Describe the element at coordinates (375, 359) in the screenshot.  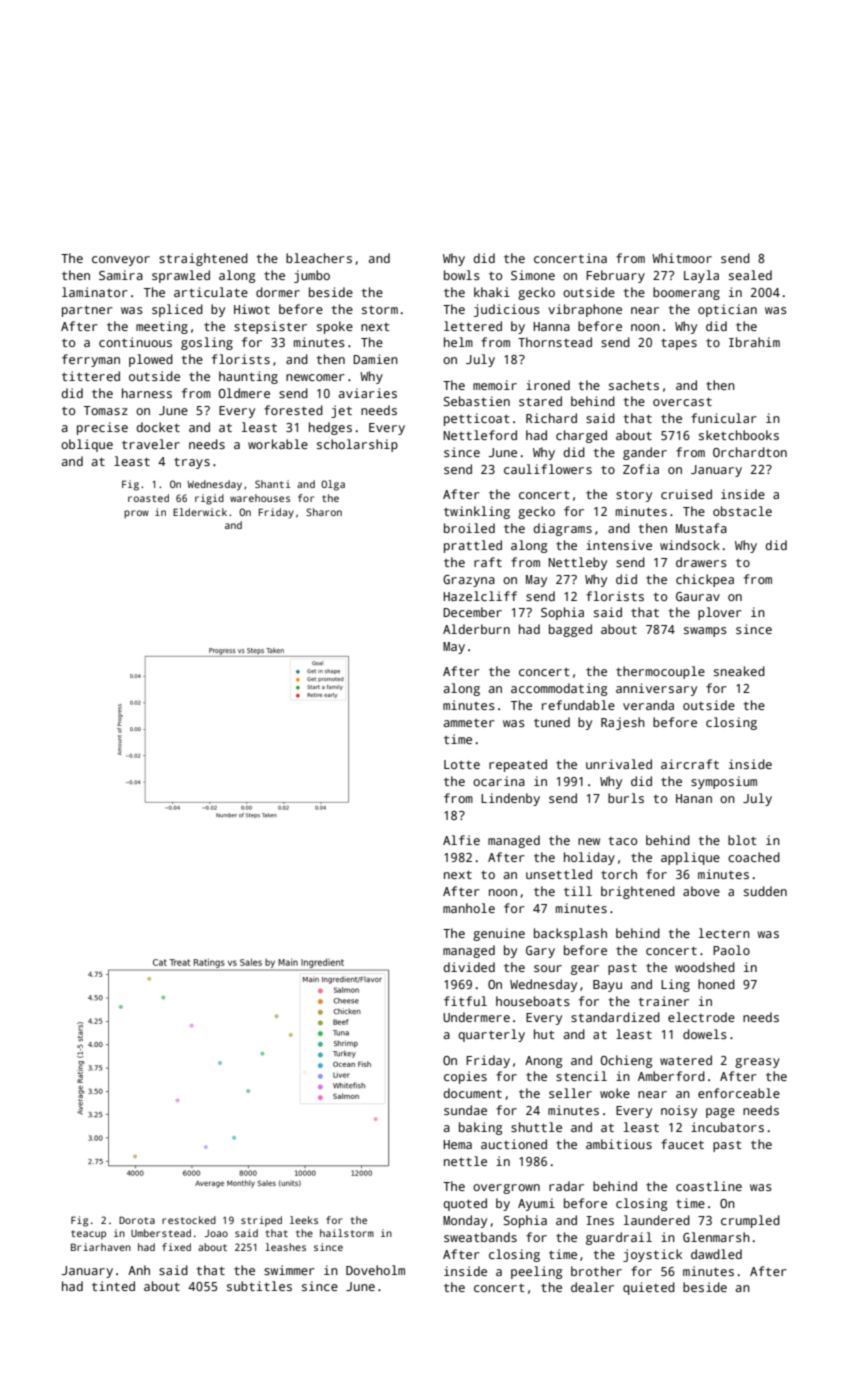
I see `Damien` at that location.
